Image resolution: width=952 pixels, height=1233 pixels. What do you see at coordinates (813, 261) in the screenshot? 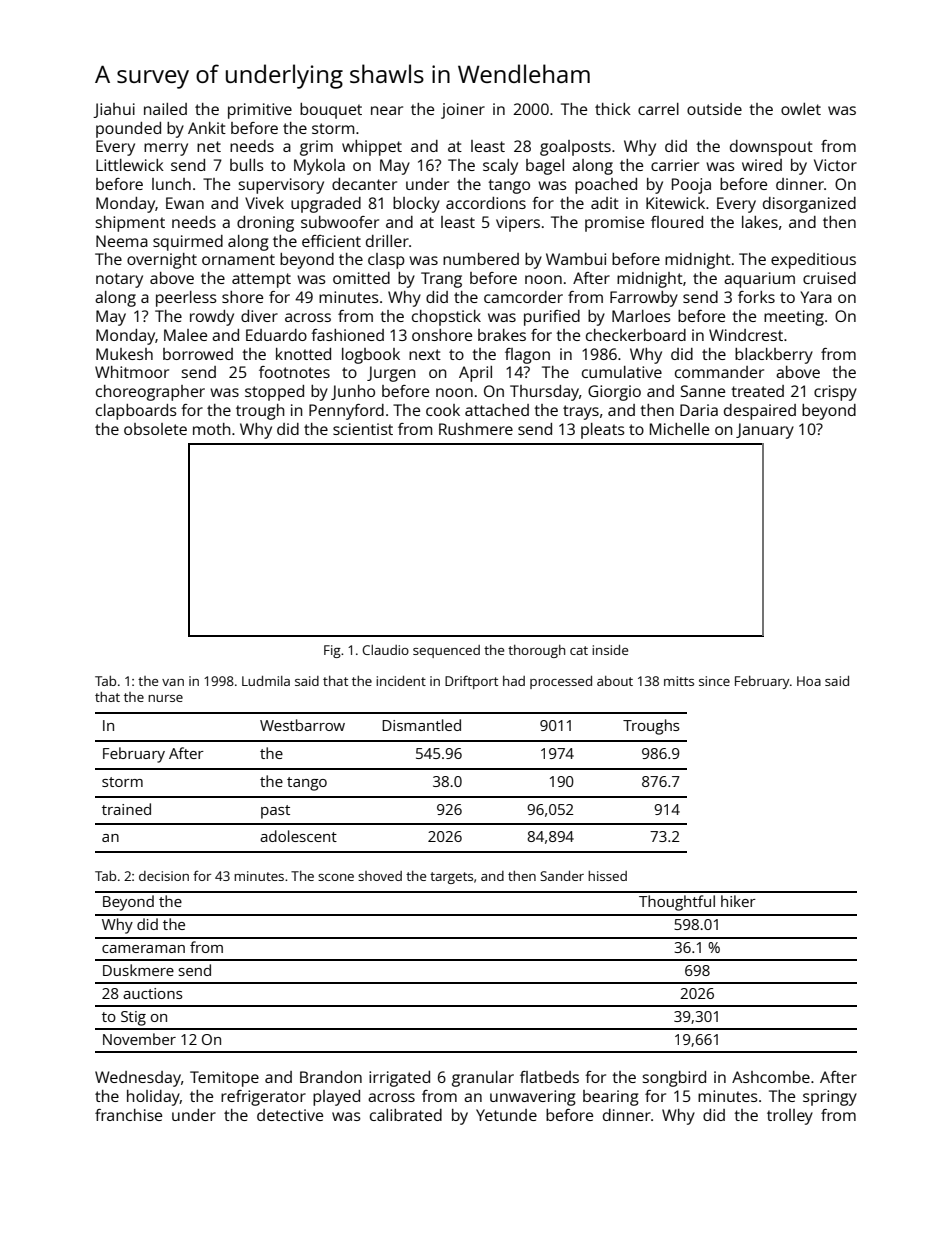
I see `expeditious` at bounding box center [813, 261].
